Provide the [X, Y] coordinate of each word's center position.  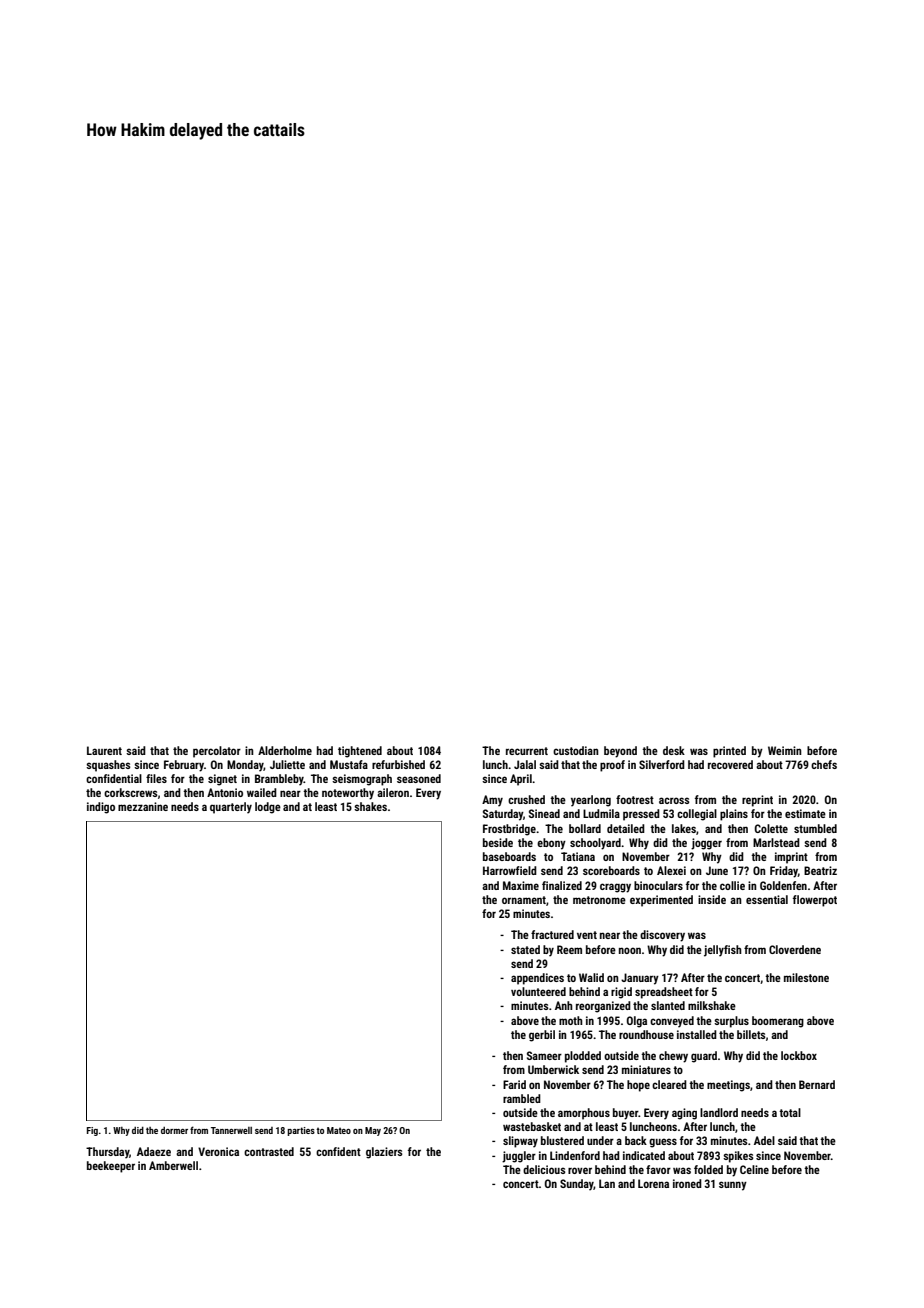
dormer [174, 1130]
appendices [537, 979]
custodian [576, 750]
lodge [268, 808]
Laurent [104, 750]
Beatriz [820, 870]
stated [525, 949]
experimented [661, 901]
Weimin [785, 750]
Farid [514, 1084]
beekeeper [111, 1167]
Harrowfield [510, 870]
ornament [524, 900]
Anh [564, 1005]
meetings [728, 1086]
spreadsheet [664, 993]
